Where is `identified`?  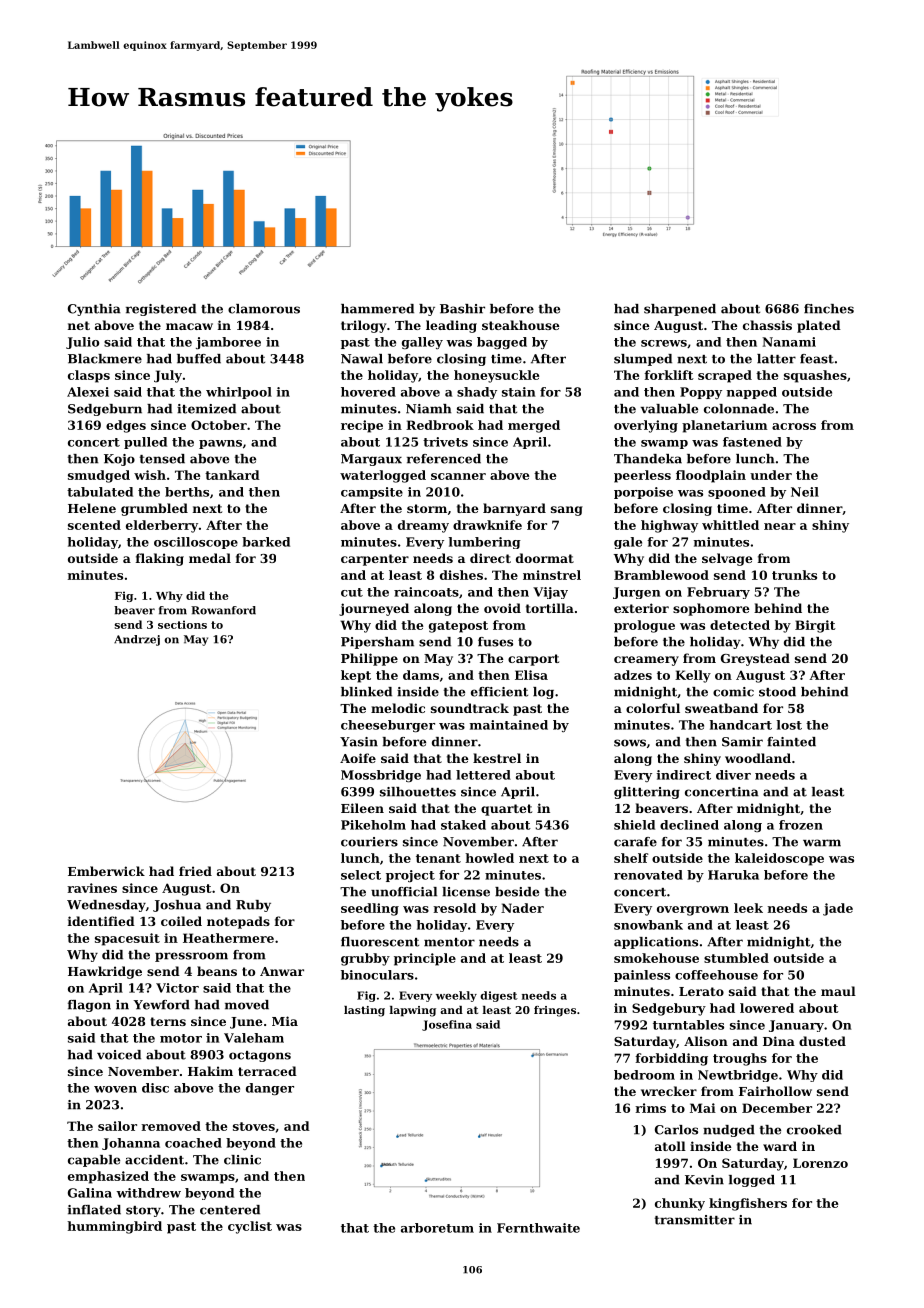 identified is located at coordinates (101, 921).
